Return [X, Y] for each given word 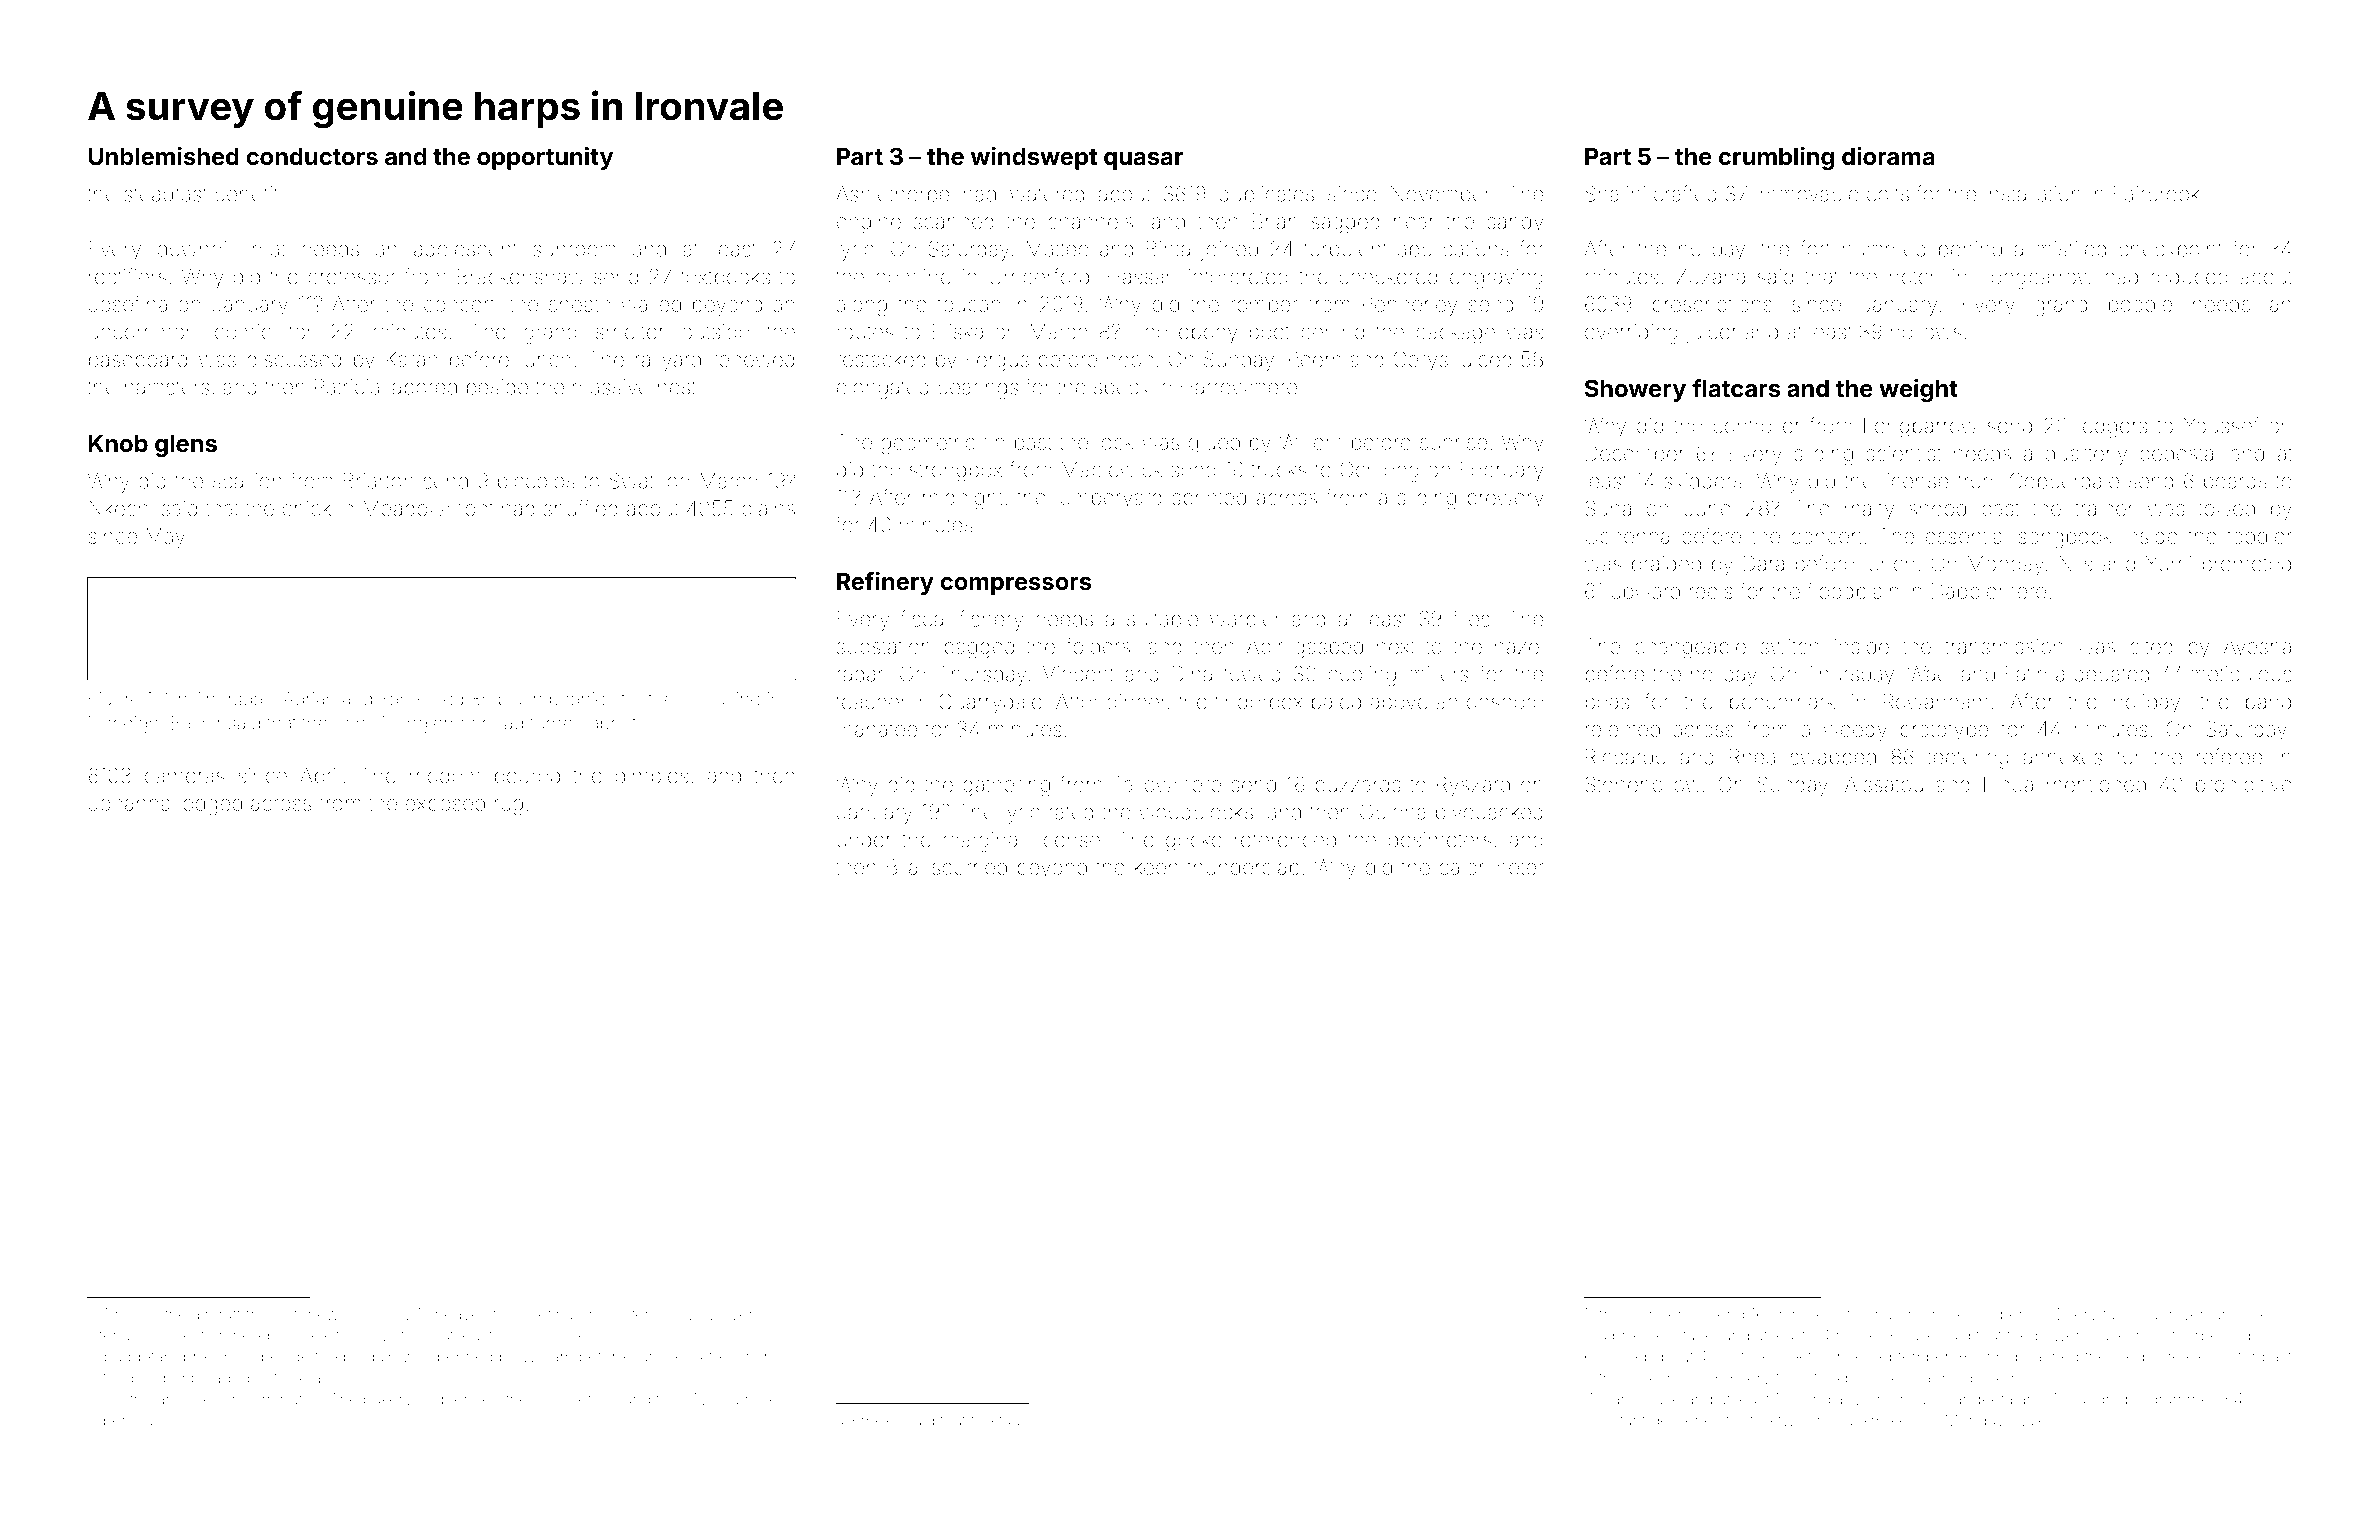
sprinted [1209, 499]
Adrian [309, 699]
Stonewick [322, 1314]
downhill [196, 249]
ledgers [2113, 428]
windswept [1034, 158]
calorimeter [1491, 867]
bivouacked [1489, 812]
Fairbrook [2157, 194]
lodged [210, 805]
